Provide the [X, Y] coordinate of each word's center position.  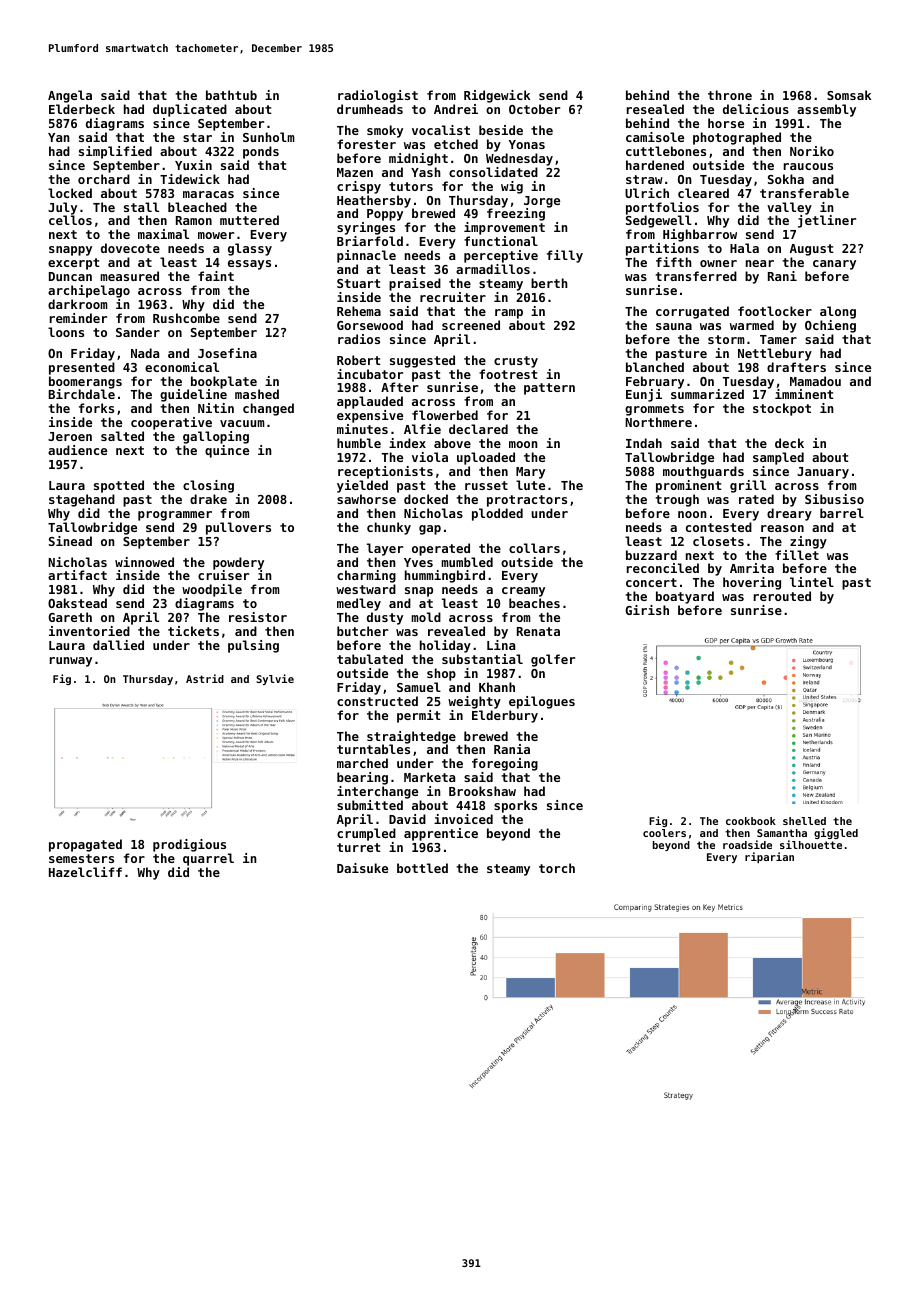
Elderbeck [82, 109]
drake [208, 499]
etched [456, 144]
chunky [389, 528]
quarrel [208, 859]
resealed [655, 109]
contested [719, 527]
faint [216, 276]
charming [366, 576]
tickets [193, 631]
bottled [422, 868]
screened [471, 325]
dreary [789, 514]
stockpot [782, 409]
